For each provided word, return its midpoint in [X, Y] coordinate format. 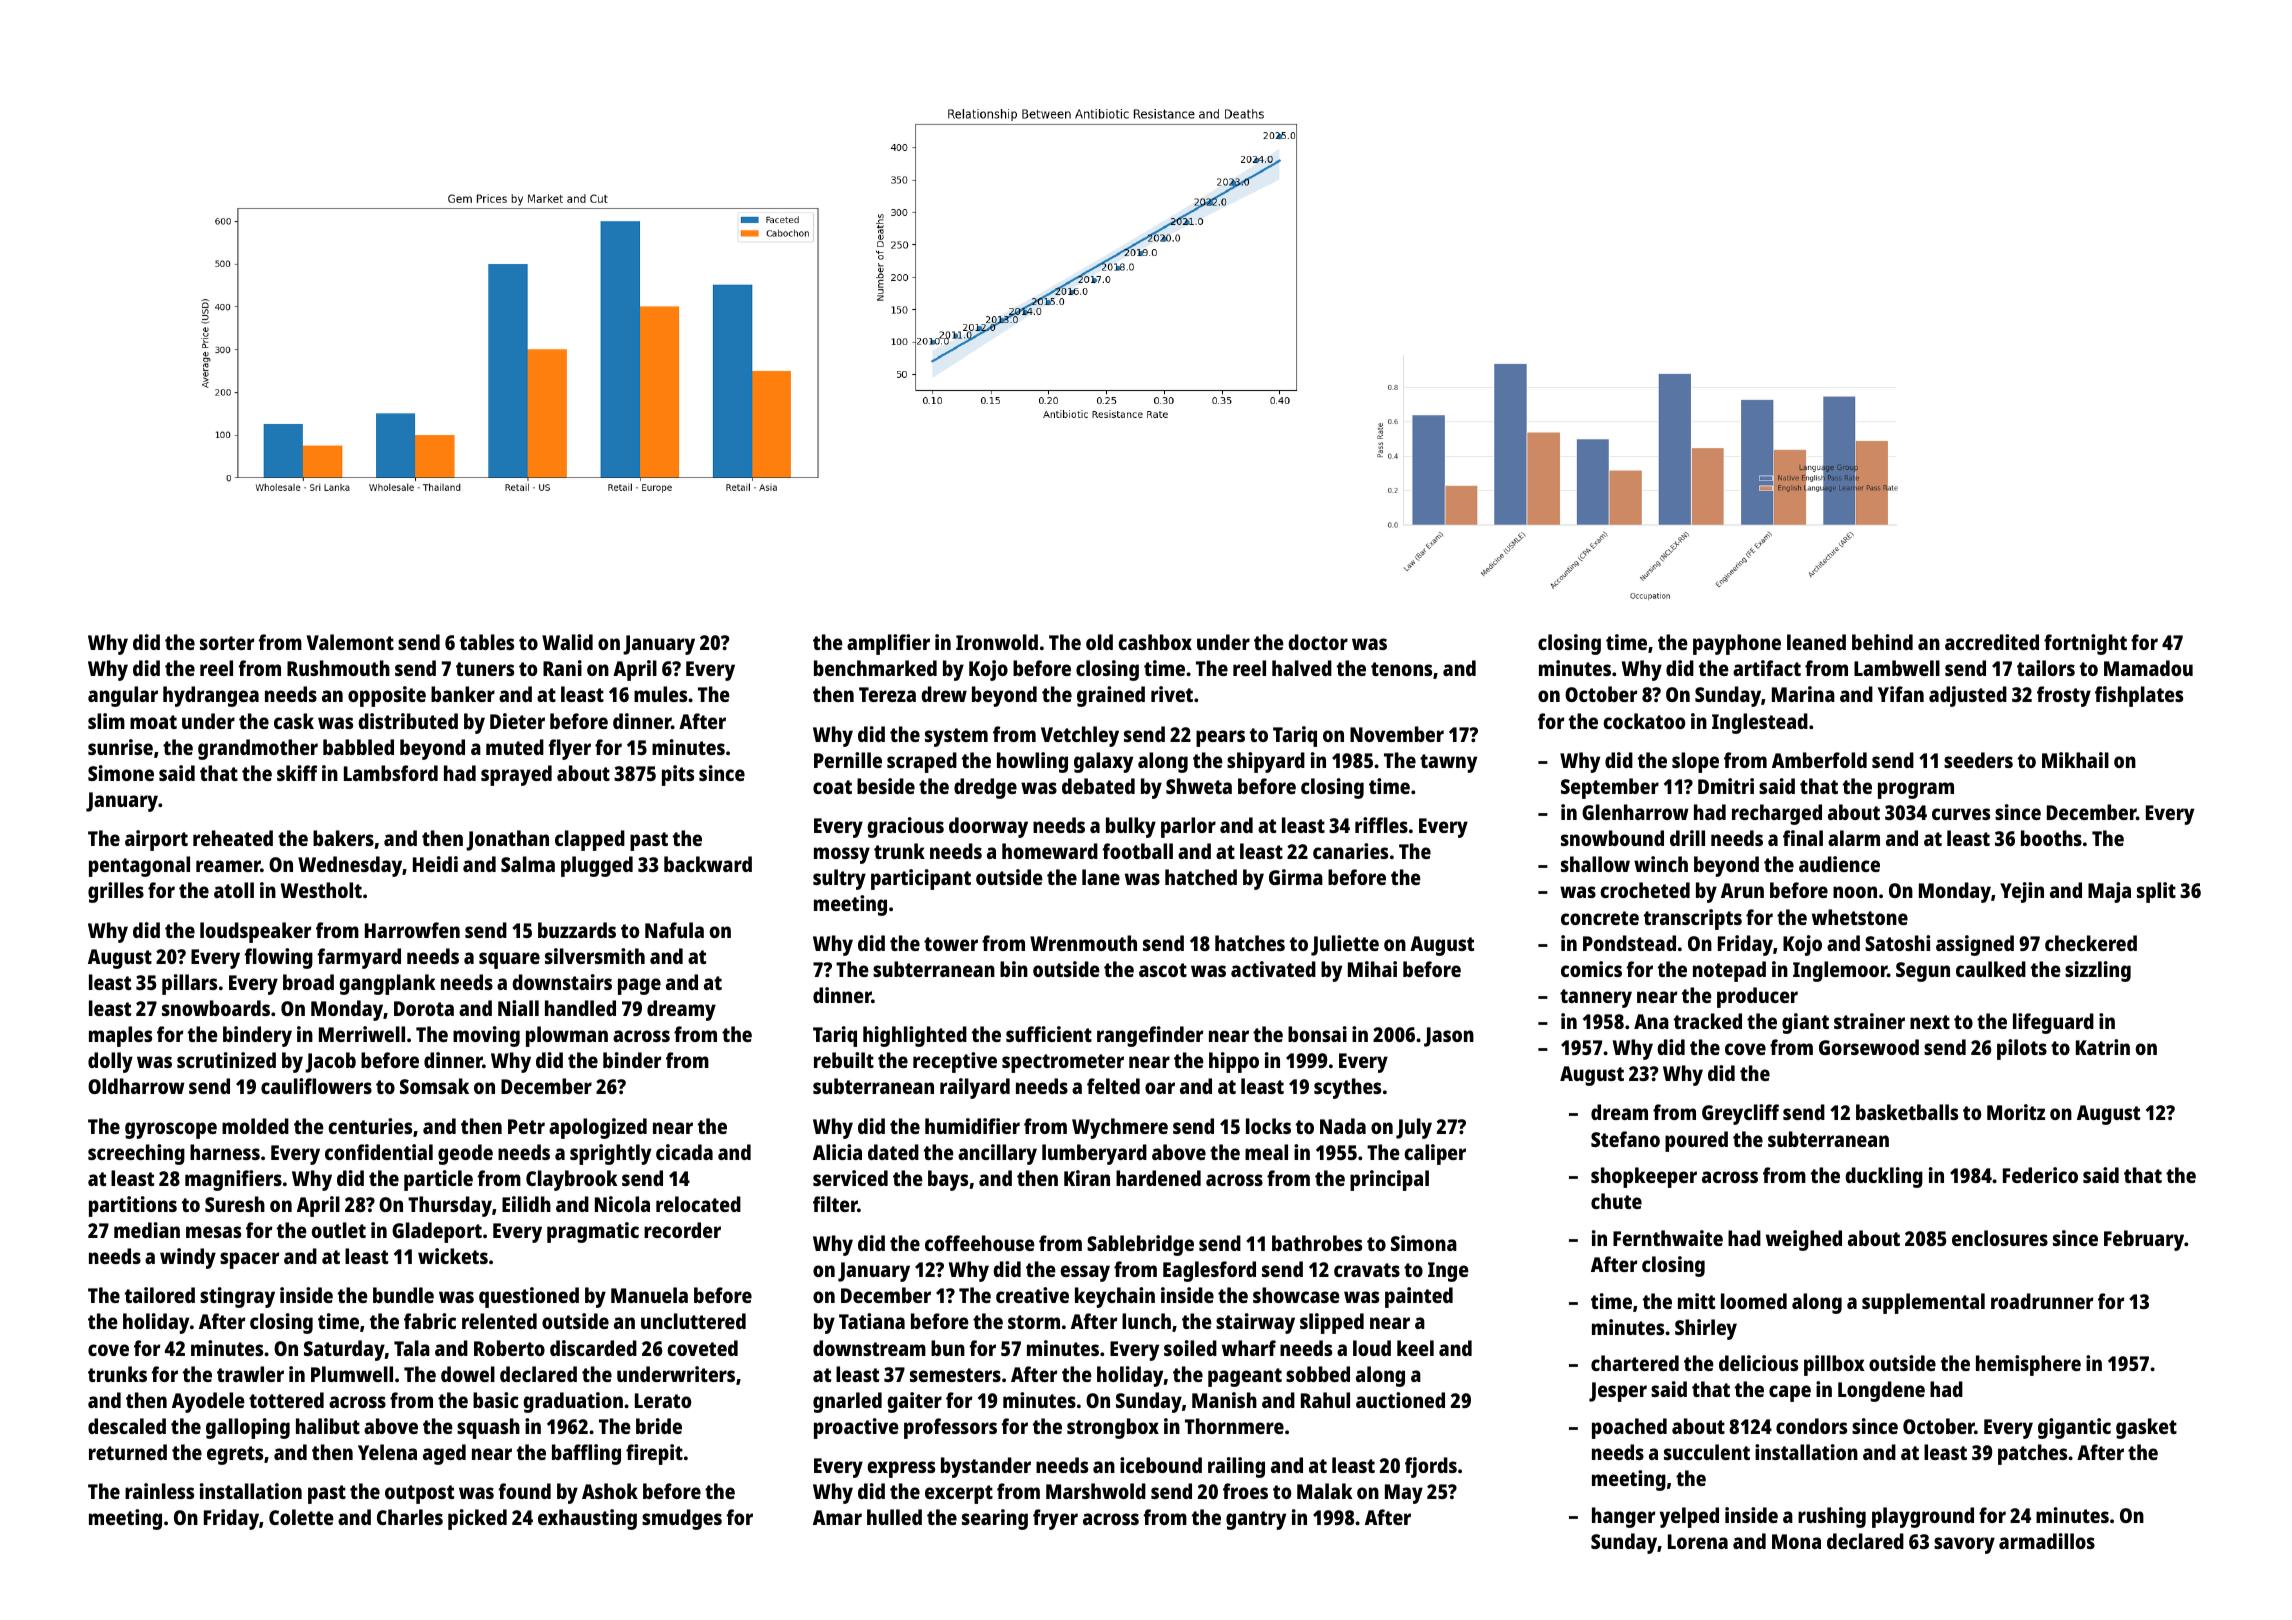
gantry [1256, 1520]
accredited [1992, 642]
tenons [1401, 669]
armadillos [2047, 1541]
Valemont [350, 642]
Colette [301, 1517]
